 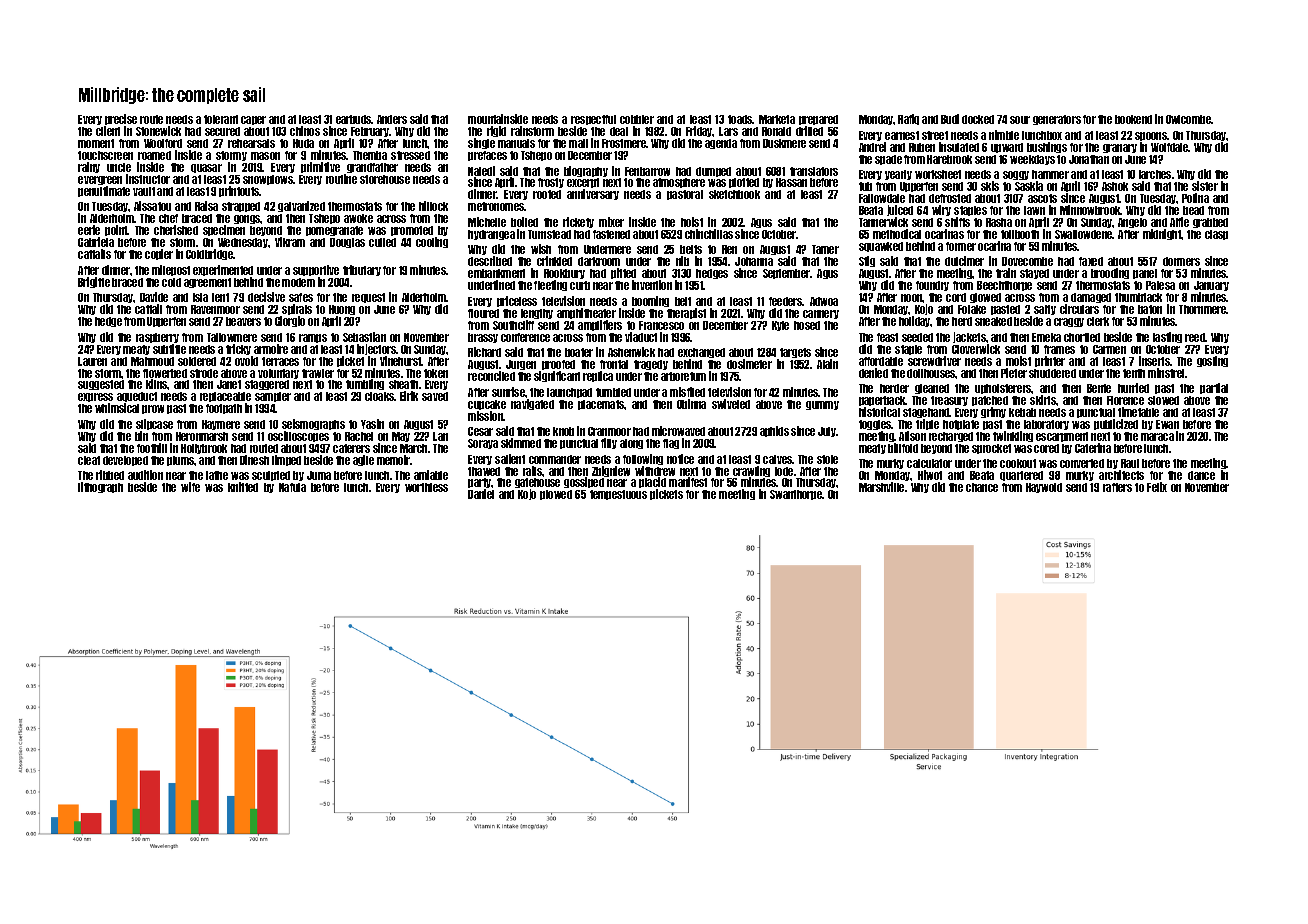 What do you see at coordinates (749, 364) in the document?
I see `dosimeter` at bounding box center [749, 364].
